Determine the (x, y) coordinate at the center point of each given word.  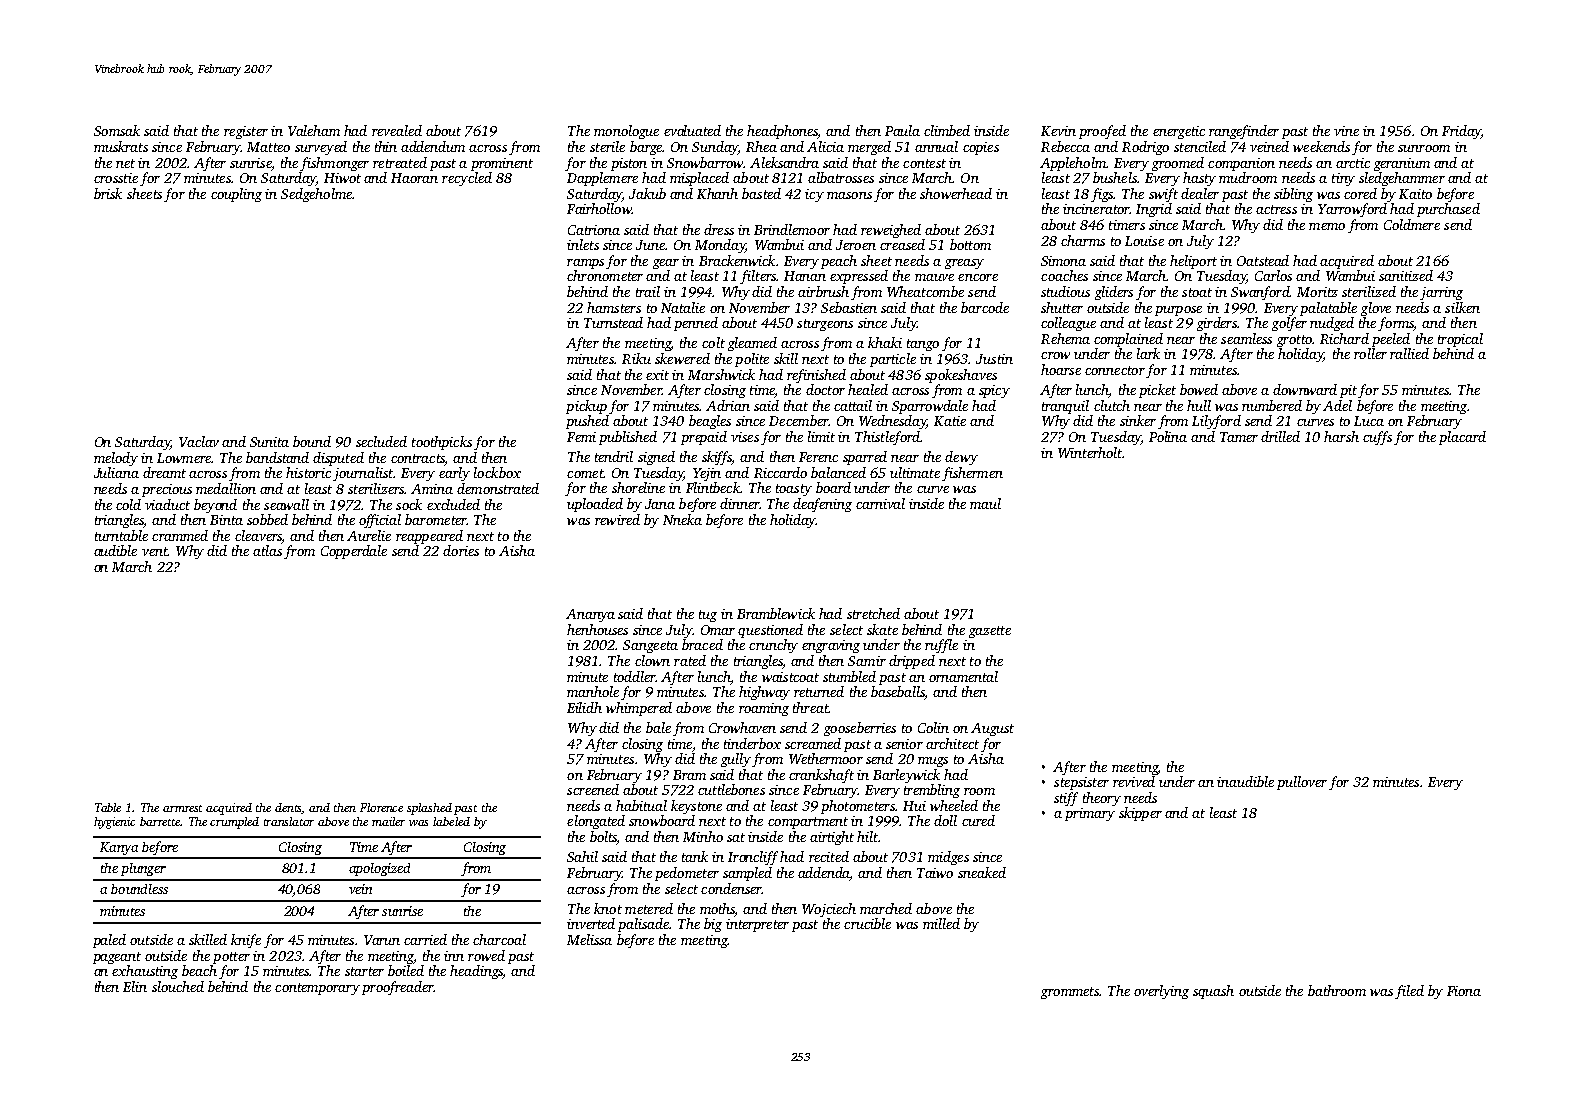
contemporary (317, 989)
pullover (1302, 783)
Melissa (589, 939)
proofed (1102, 132)
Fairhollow (599, 208)
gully (736, 760)
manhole (593, 691)
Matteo (268, 147)
